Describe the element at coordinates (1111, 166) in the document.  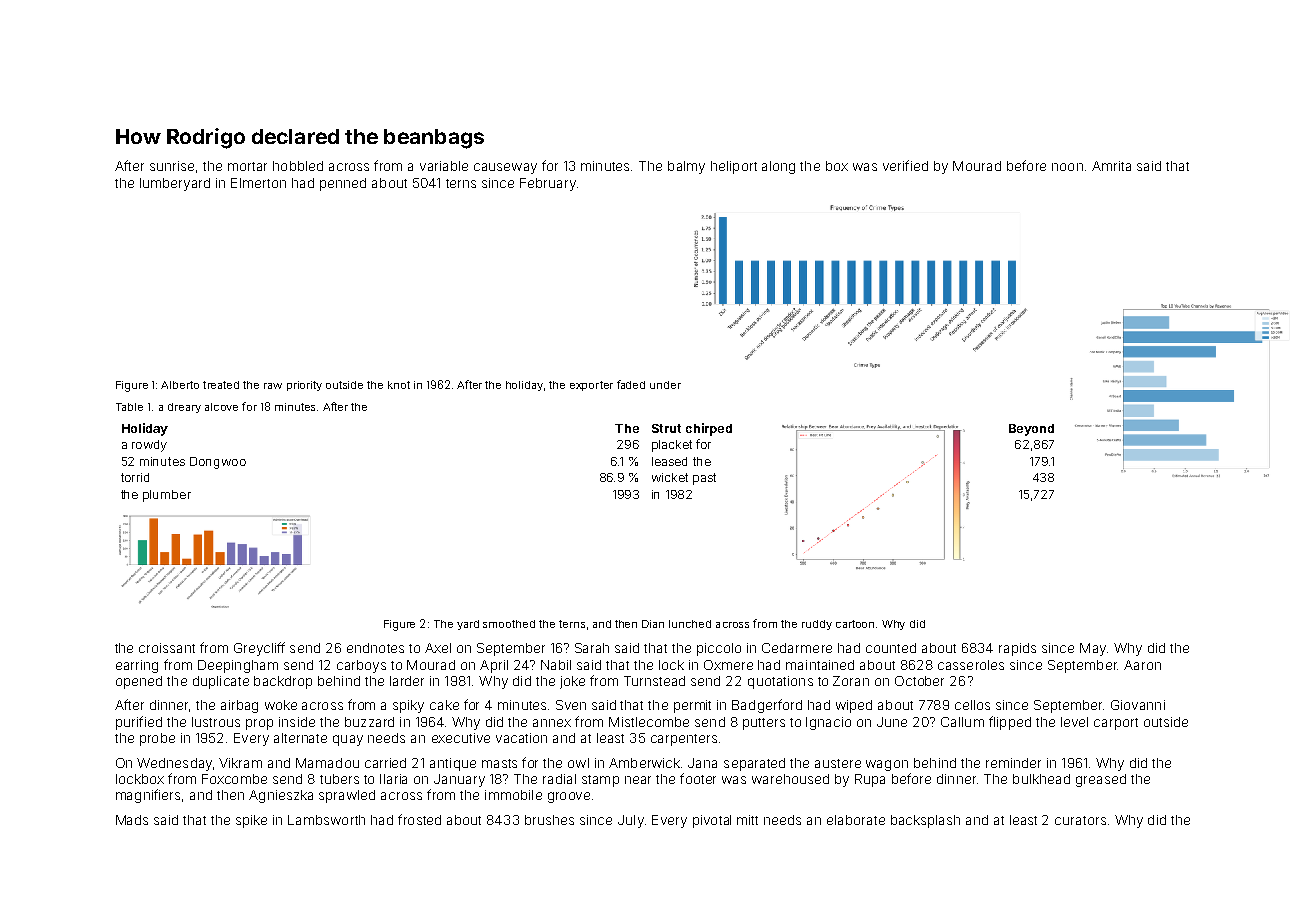
I see `Amrita` at that location.
